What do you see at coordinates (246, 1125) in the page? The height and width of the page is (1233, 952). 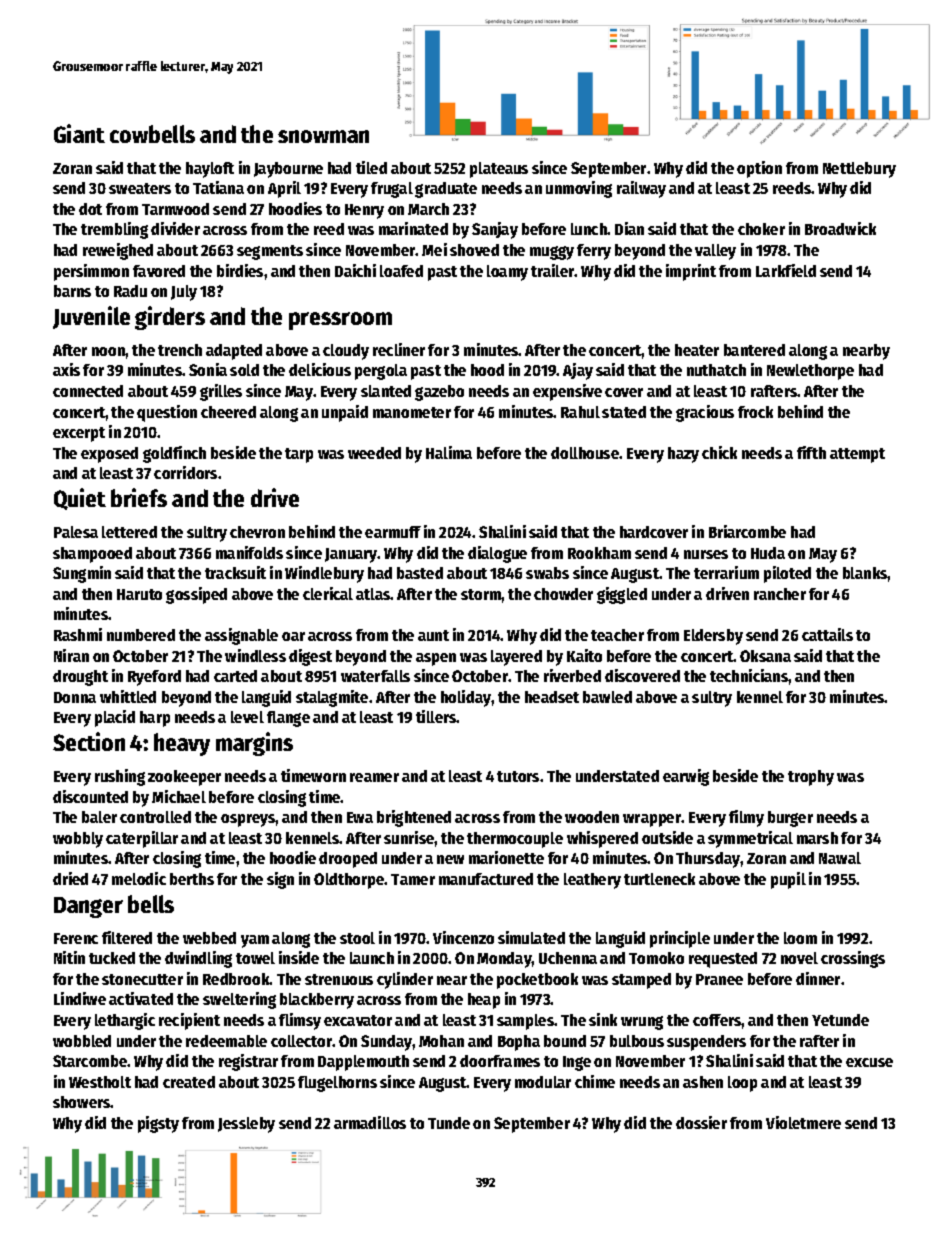 I see `Jessleby` at bounding box center [246, 1125].
